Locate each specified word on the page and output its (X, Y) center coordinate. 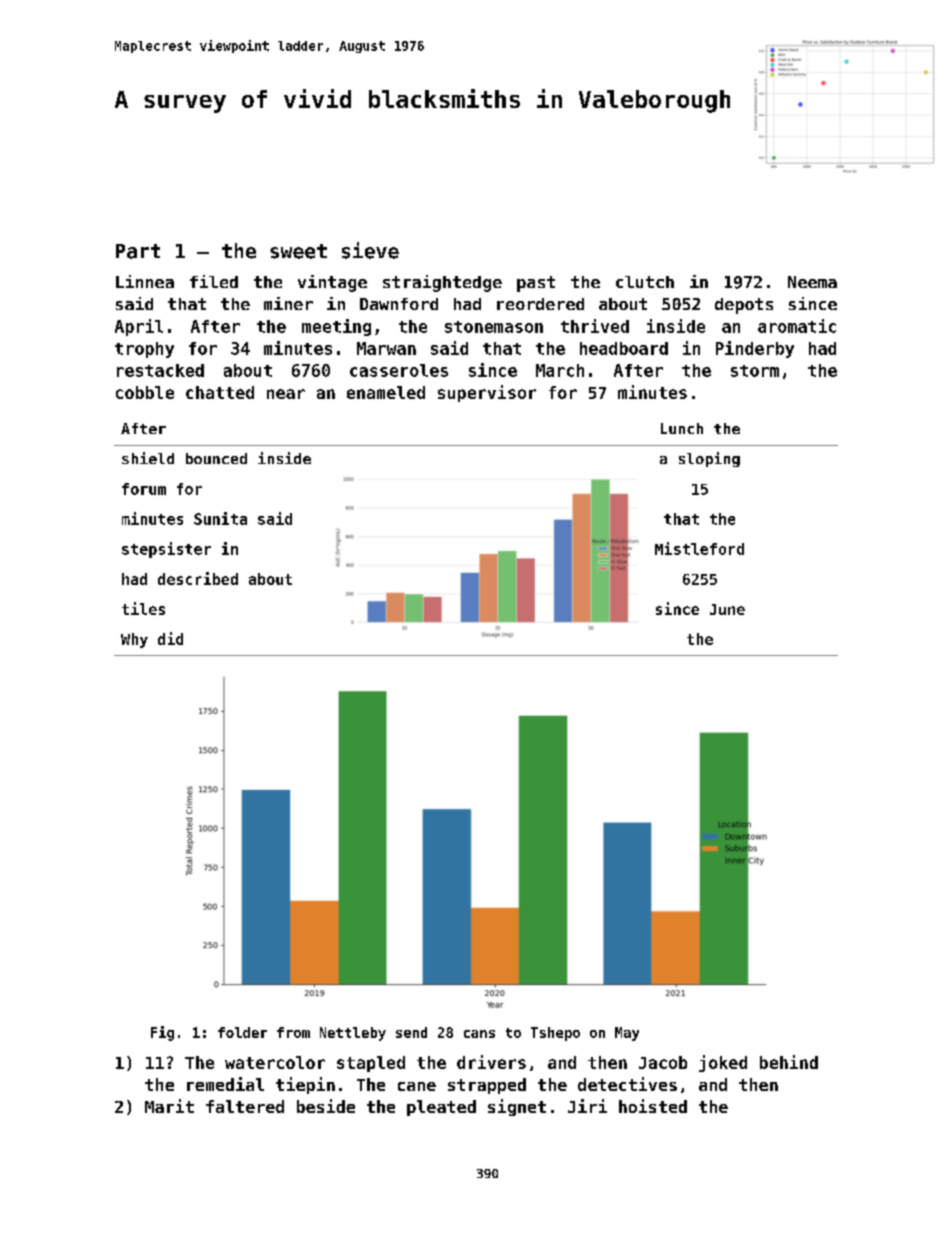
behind (789, 1062)
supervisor (487, 393)
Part (138, 251)
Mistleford (699, 548)
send (411, 1032)
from (293, 1032)
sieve (370, 250)
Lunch (682, 428)
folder (242, 1032)
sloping (709, 459)
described (198, 578)
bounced (216, 458)
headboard (624, 348)
